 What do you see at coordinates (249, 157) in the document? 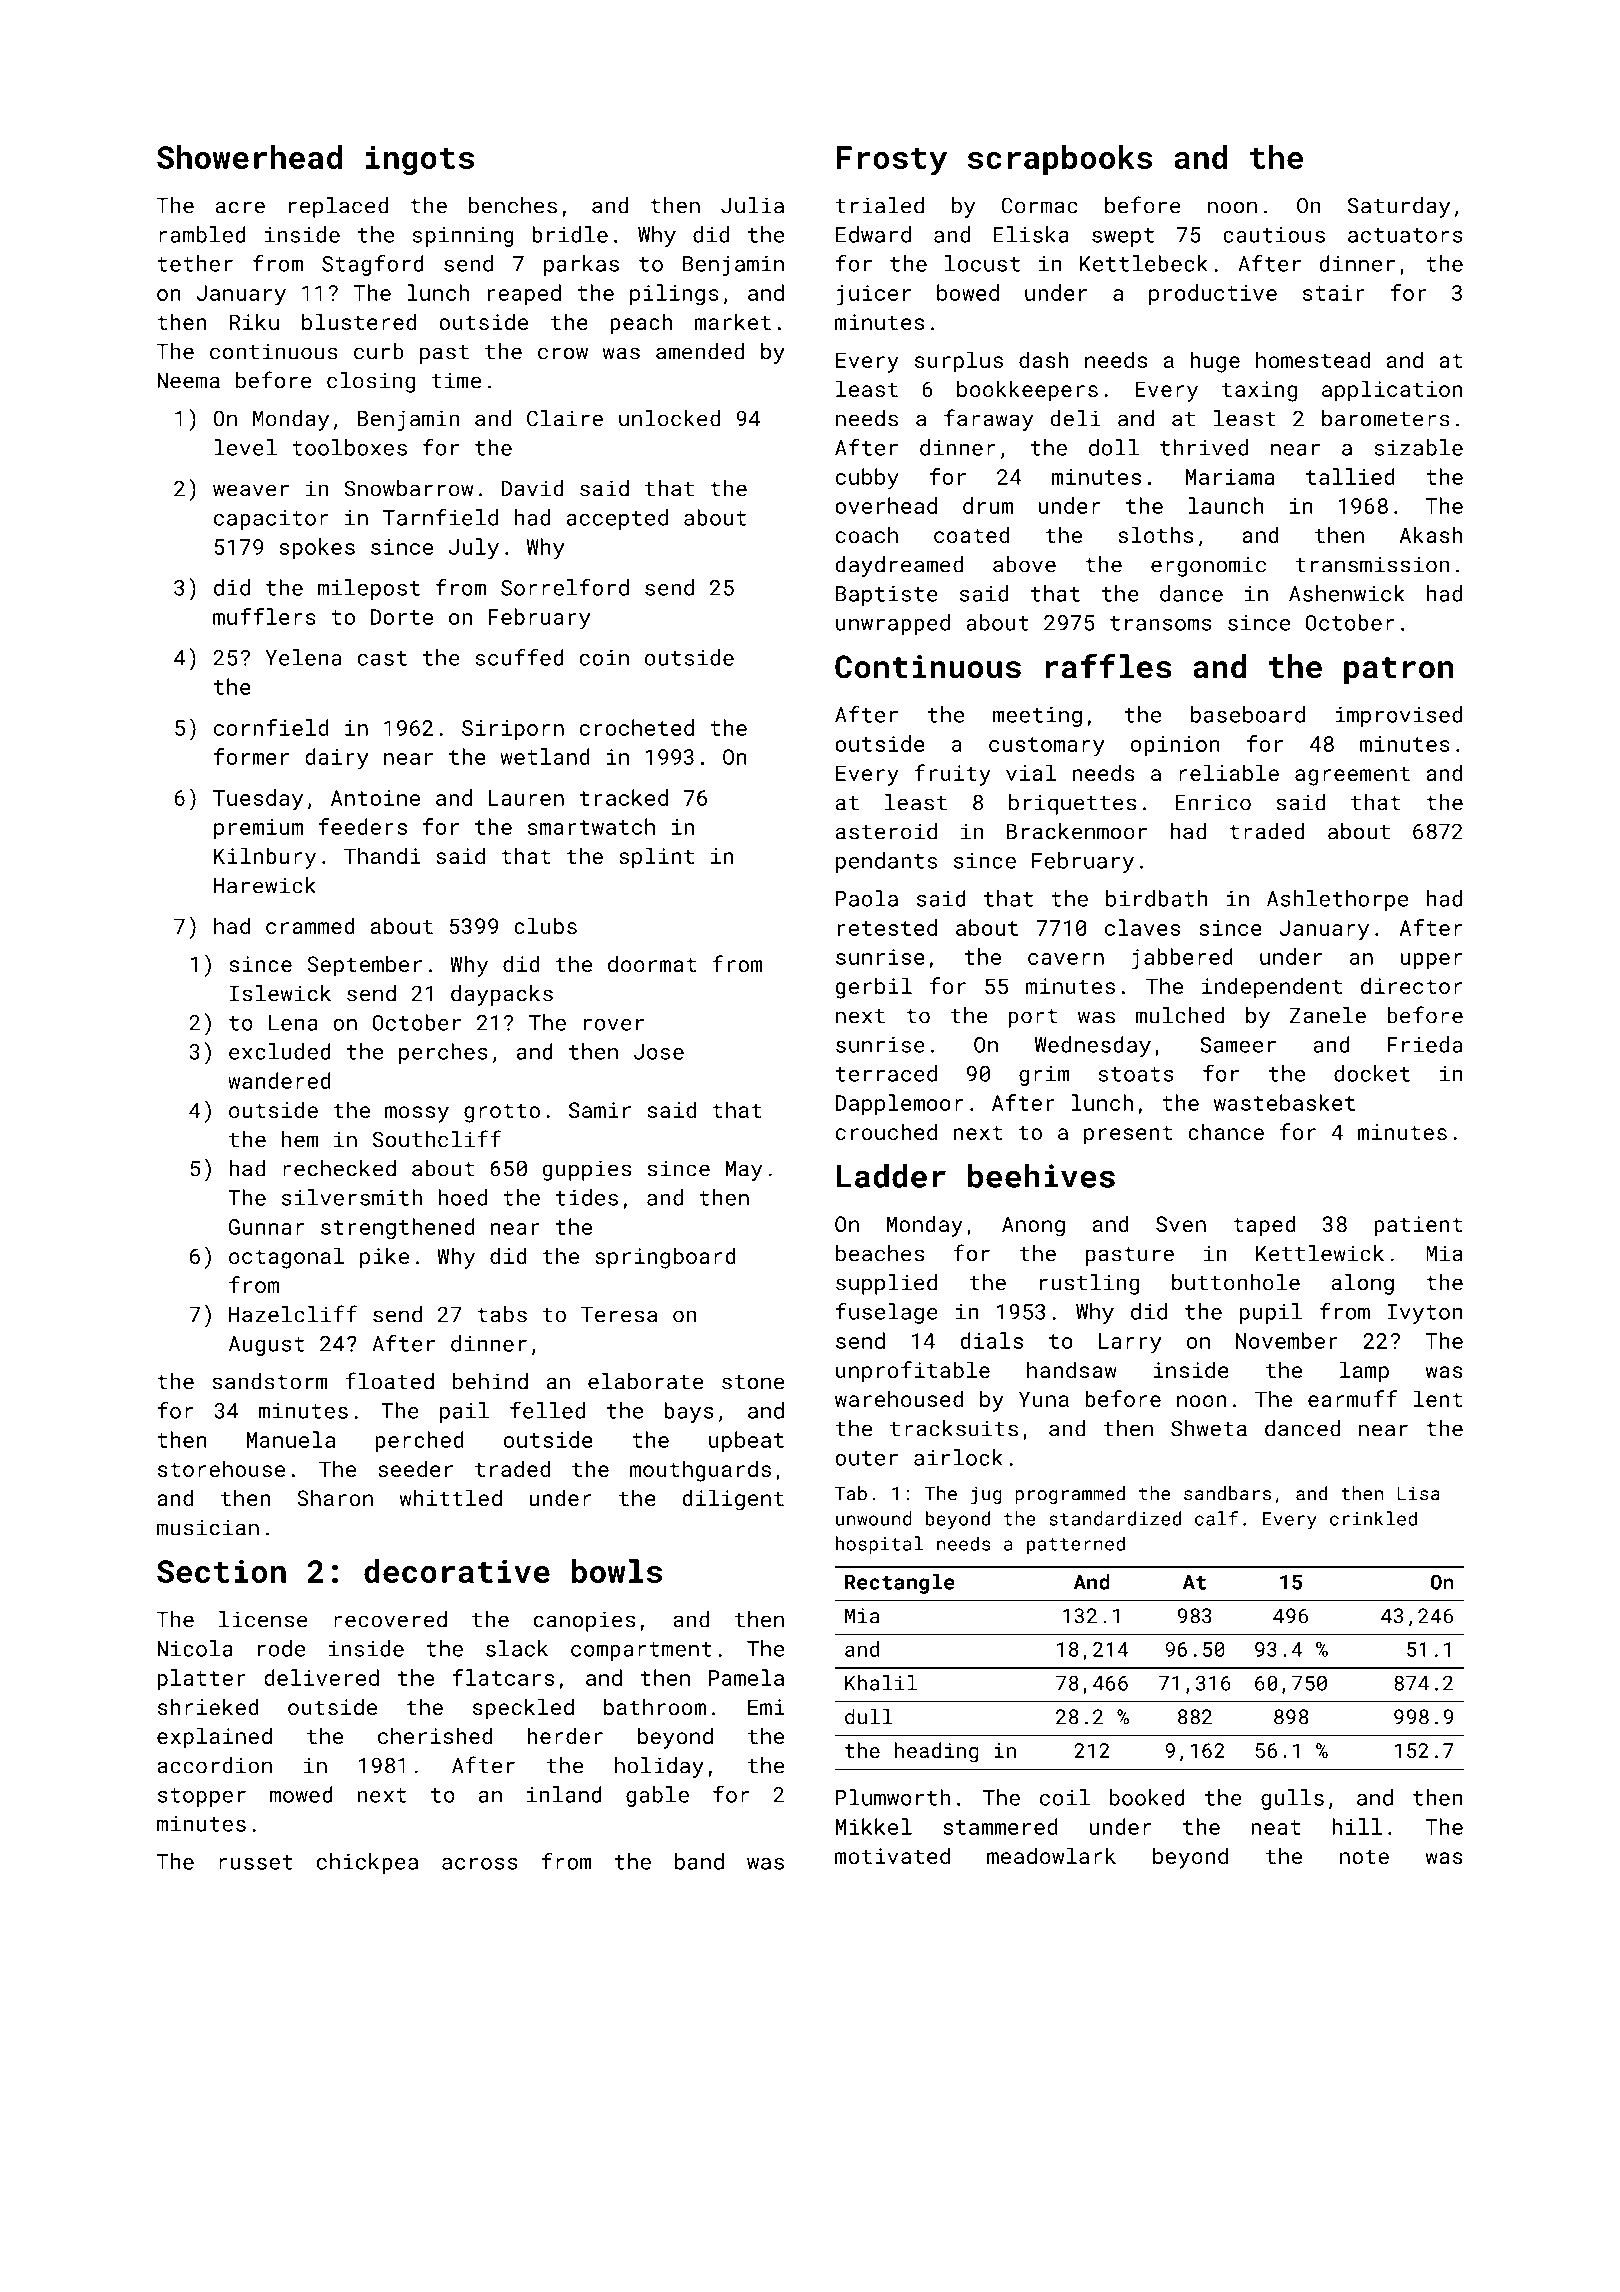
I see `Showerhead` at bounding box center [249, 157].
